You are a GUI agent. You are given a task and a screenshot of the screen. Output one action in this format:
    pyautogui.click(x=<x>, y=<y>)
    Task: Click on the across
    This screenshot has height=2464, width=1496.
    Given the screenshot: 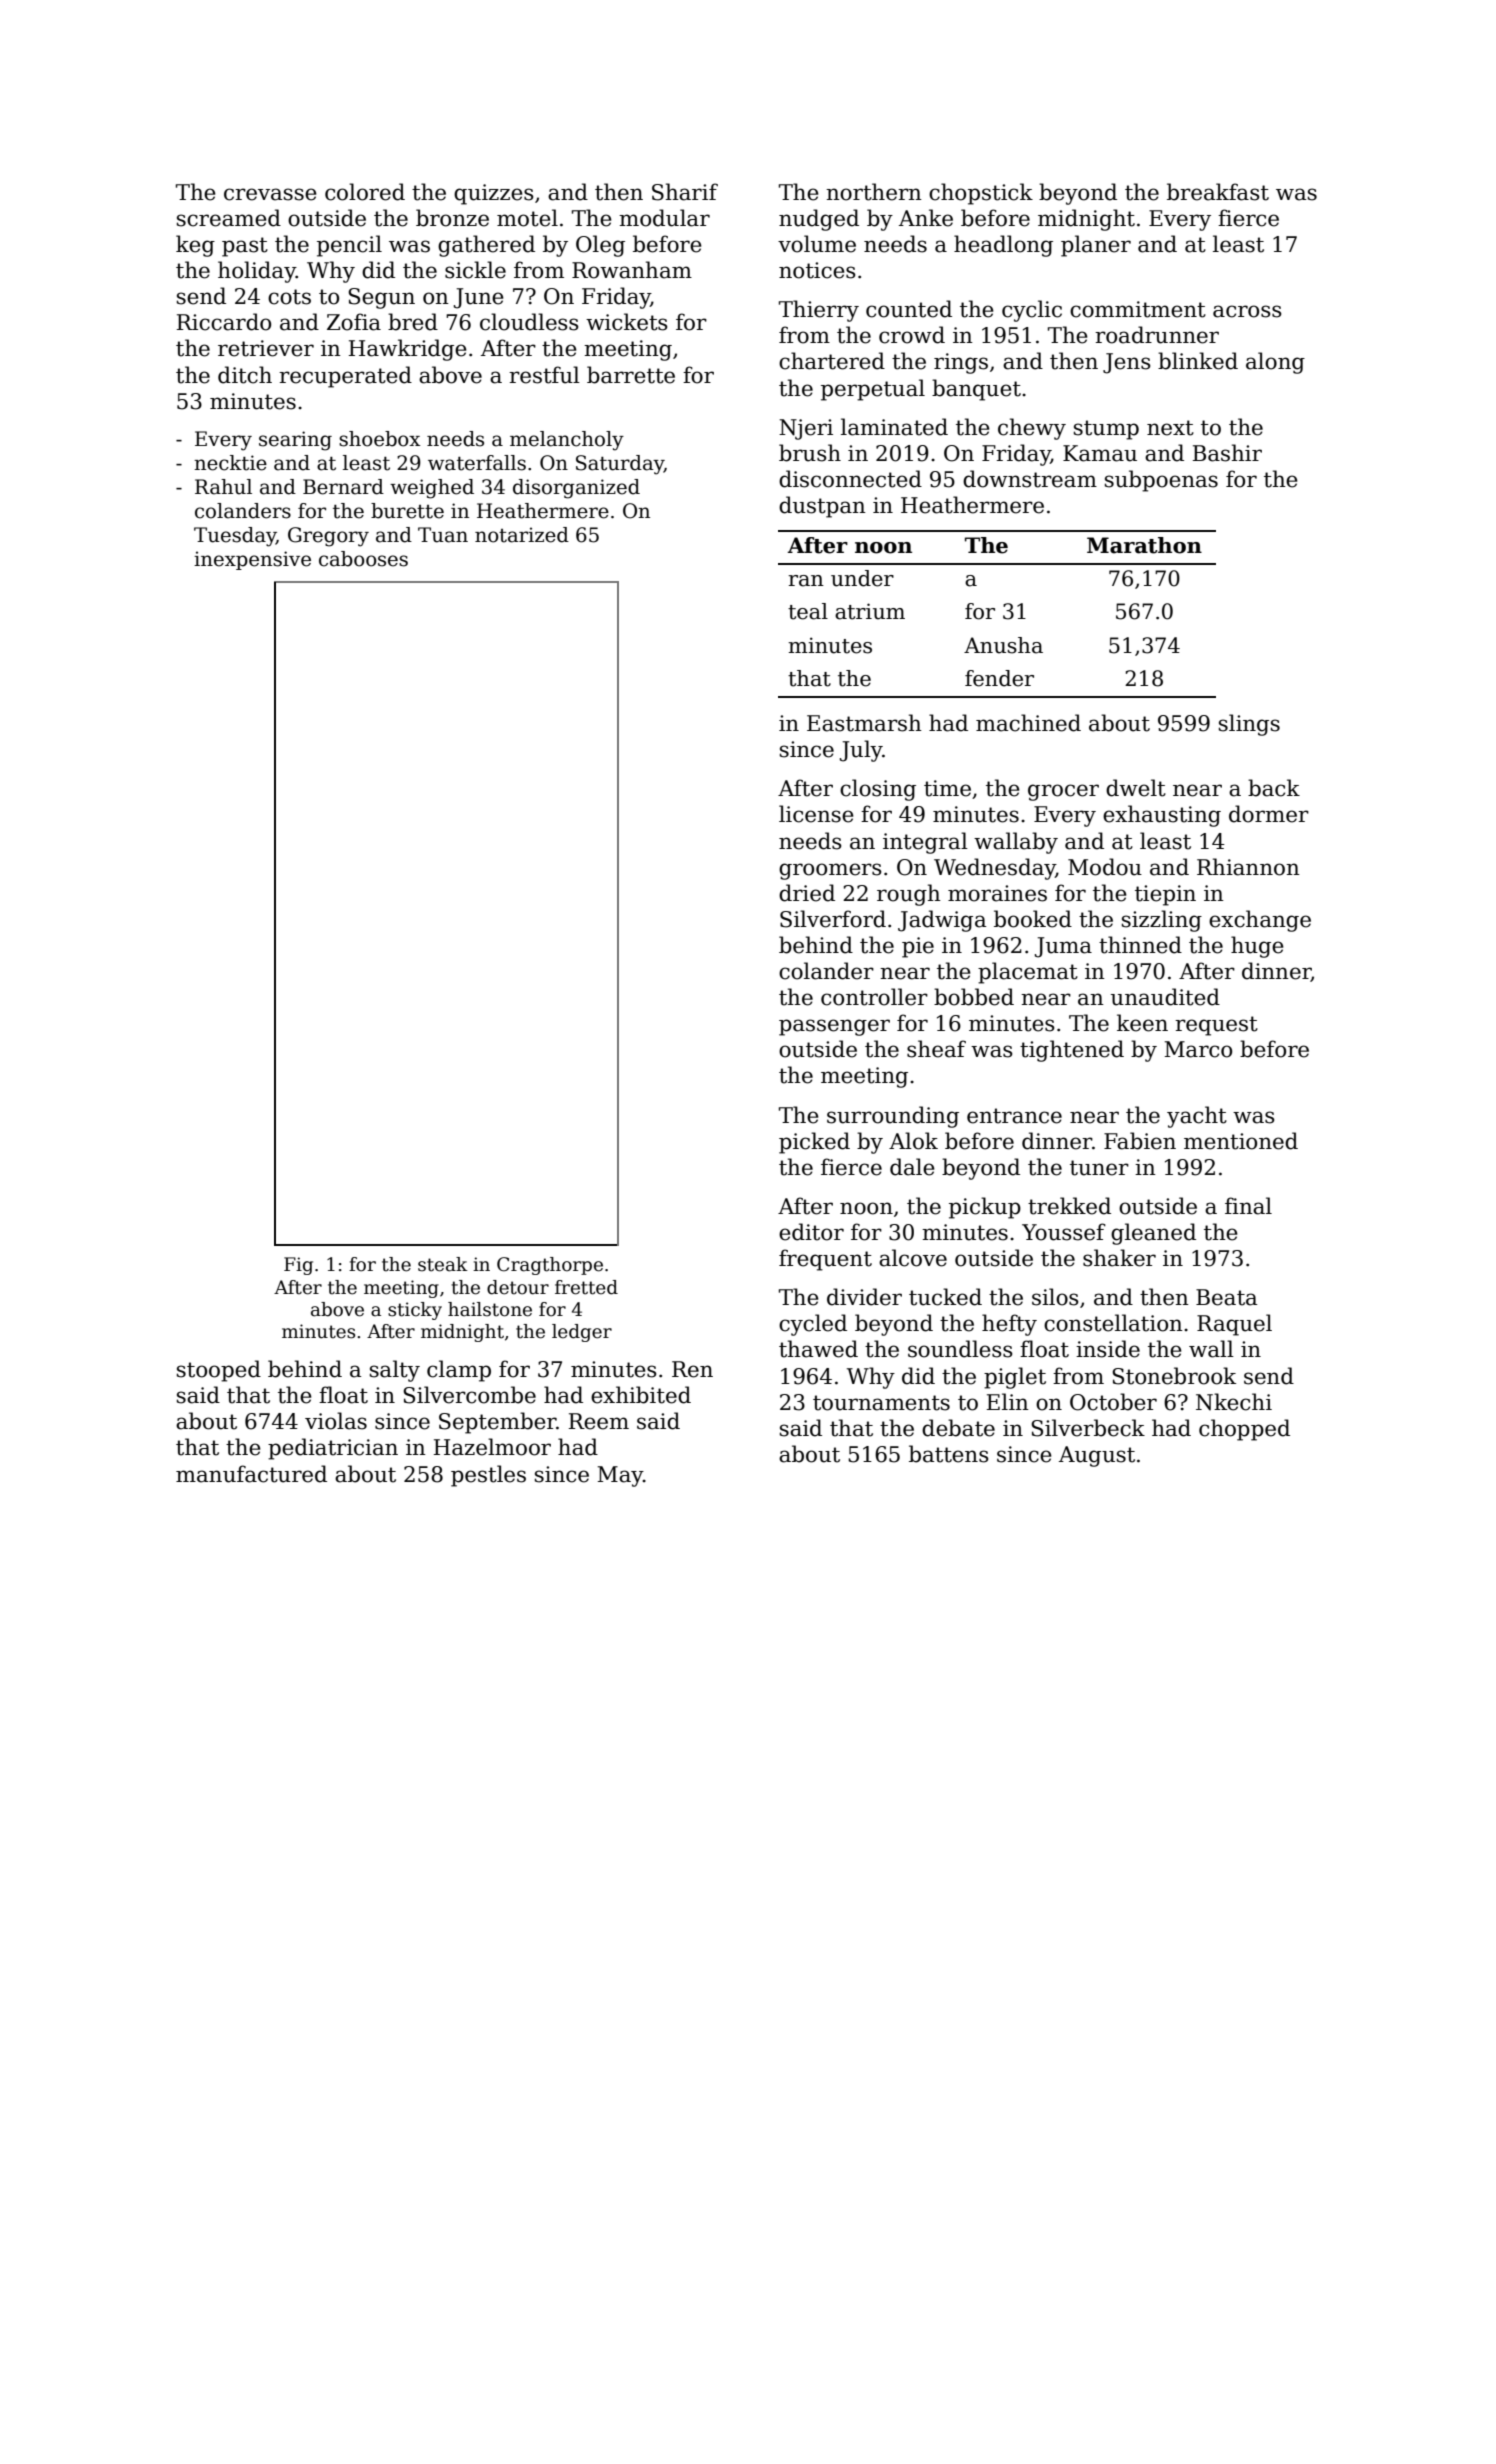 What is the action you would take?
    pyautogui.click(x=1247, y=311)
